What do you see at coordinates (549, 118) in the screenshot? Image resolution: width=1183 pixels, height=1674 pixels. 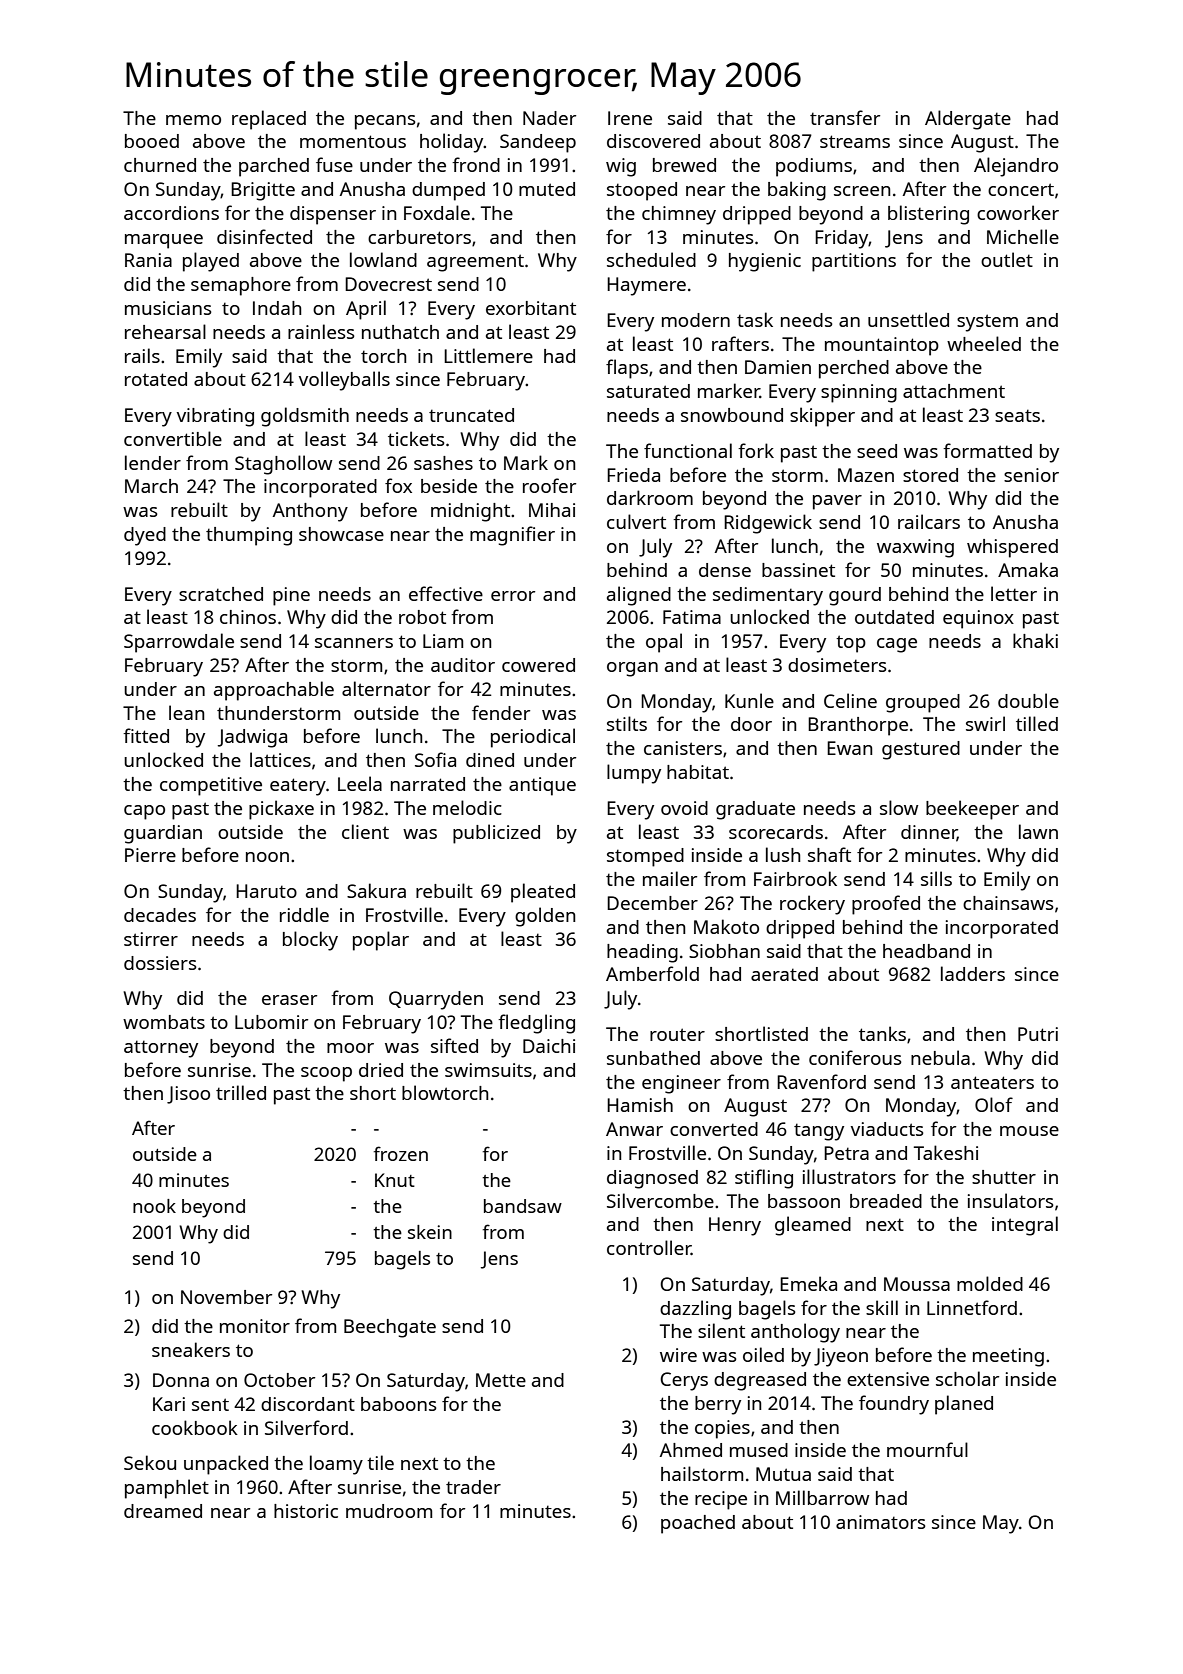 I see `Nader` at bounding box center [549, 118].
